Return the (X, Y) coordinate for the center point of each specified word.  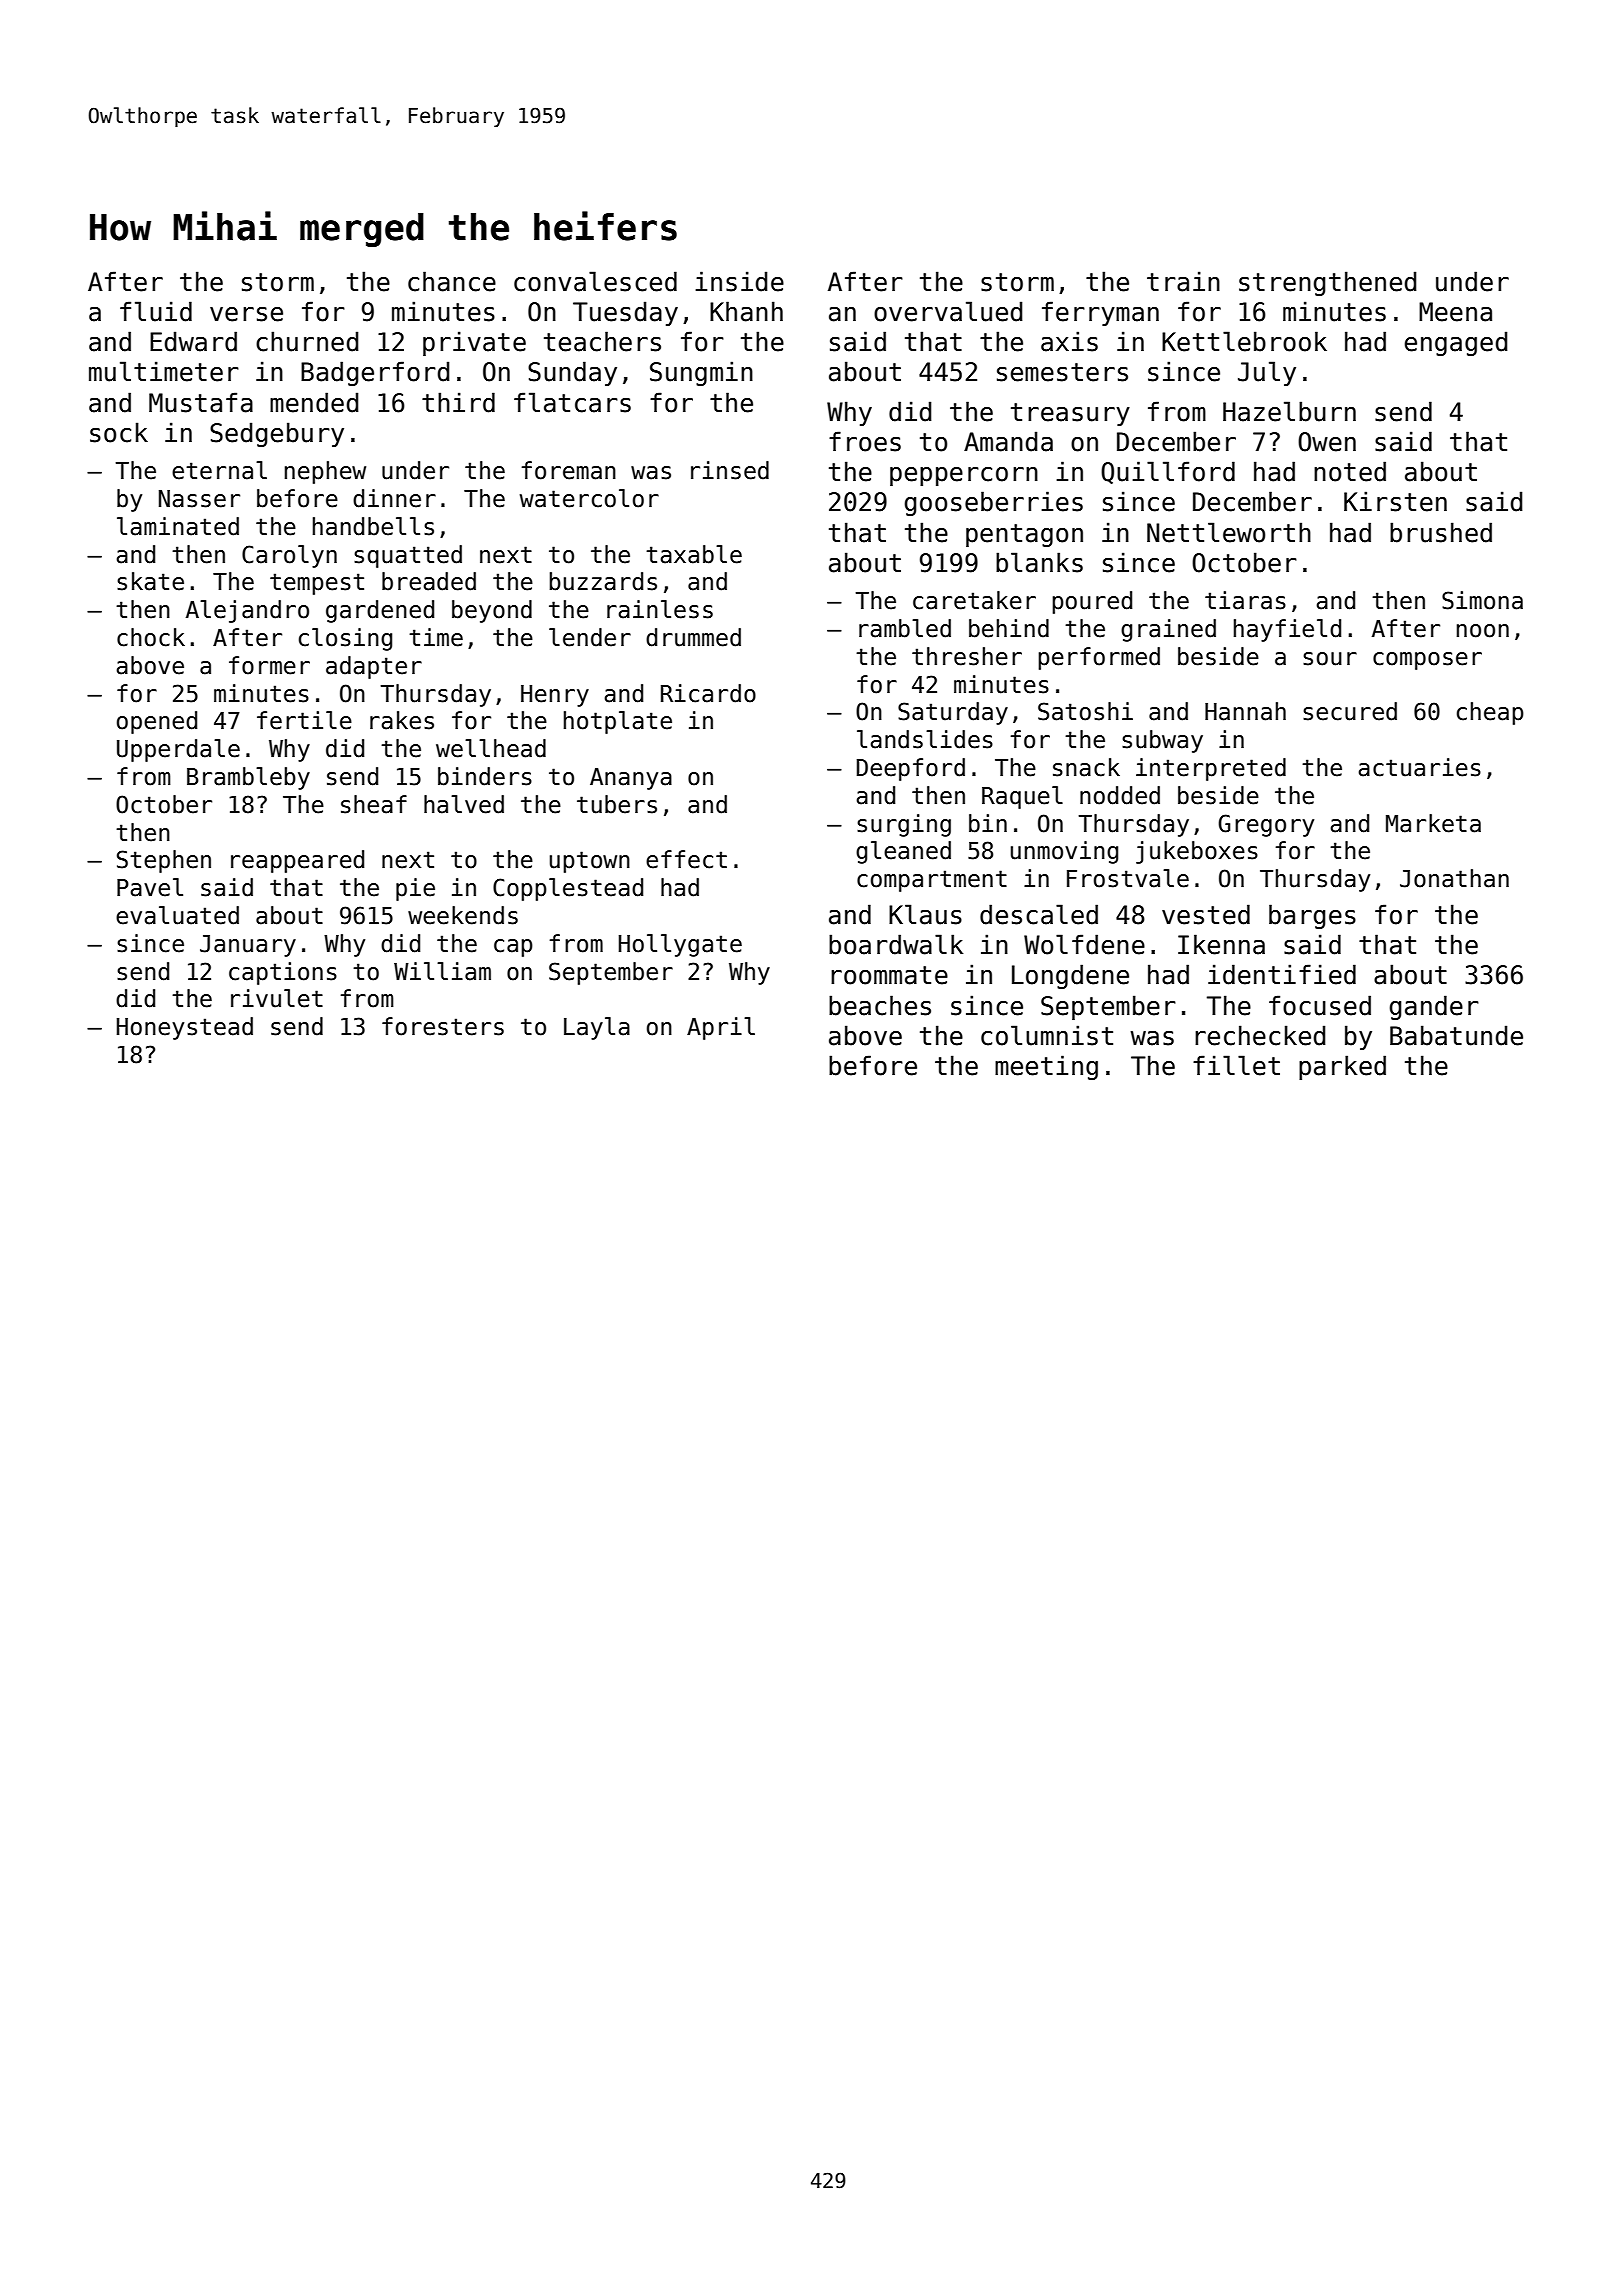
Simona (1482, 600)
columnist (1047, 1035)
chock (151, 637)
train (1183, 281)
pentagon (1024, 535)
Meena (1455, 312)
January (248, 946)
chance (452, 281)
